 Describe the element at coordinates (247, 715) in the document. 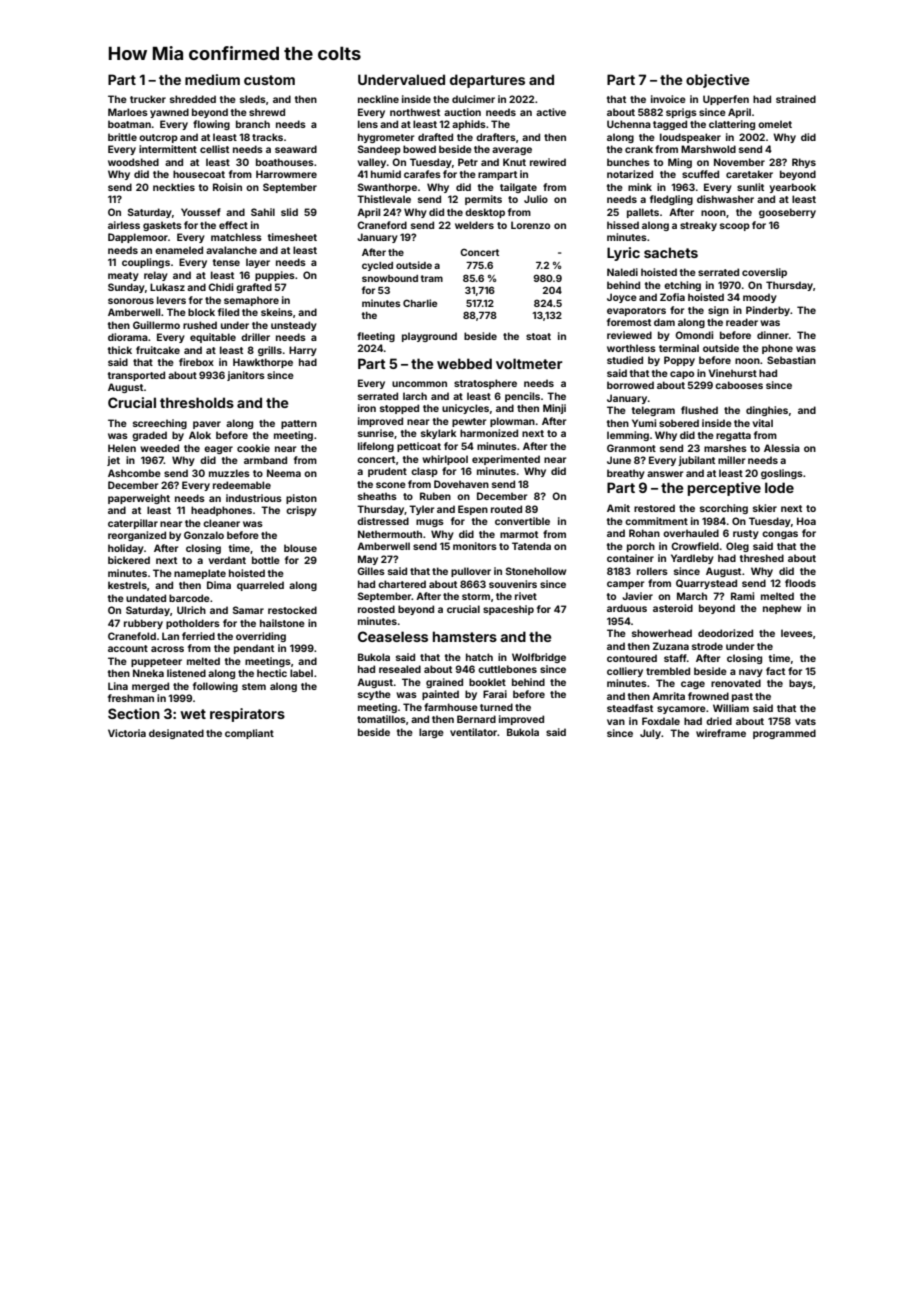

I see `respirators` at that location.
